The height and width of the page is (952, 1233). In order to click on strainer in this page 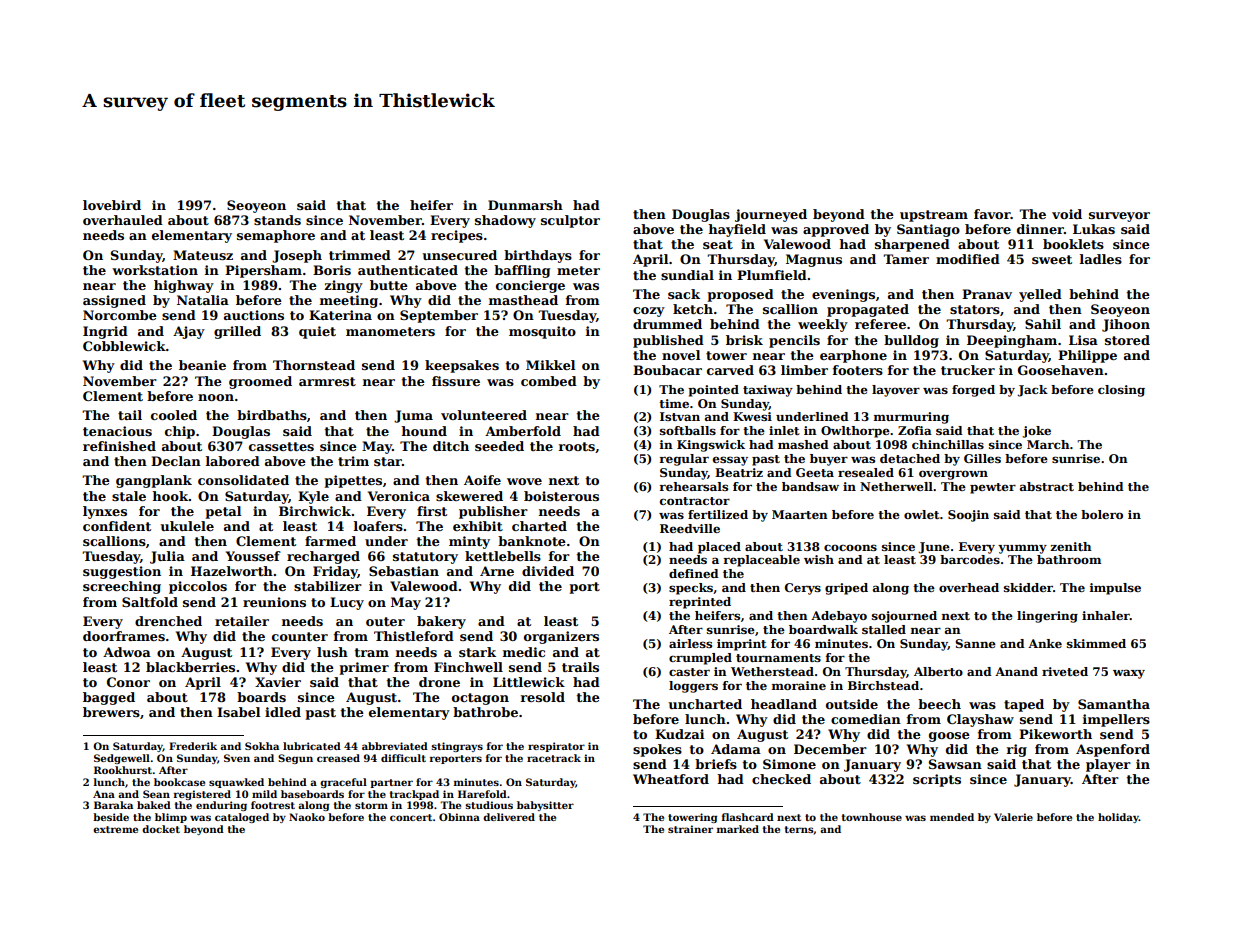, I will do `click(690, 829)`.
